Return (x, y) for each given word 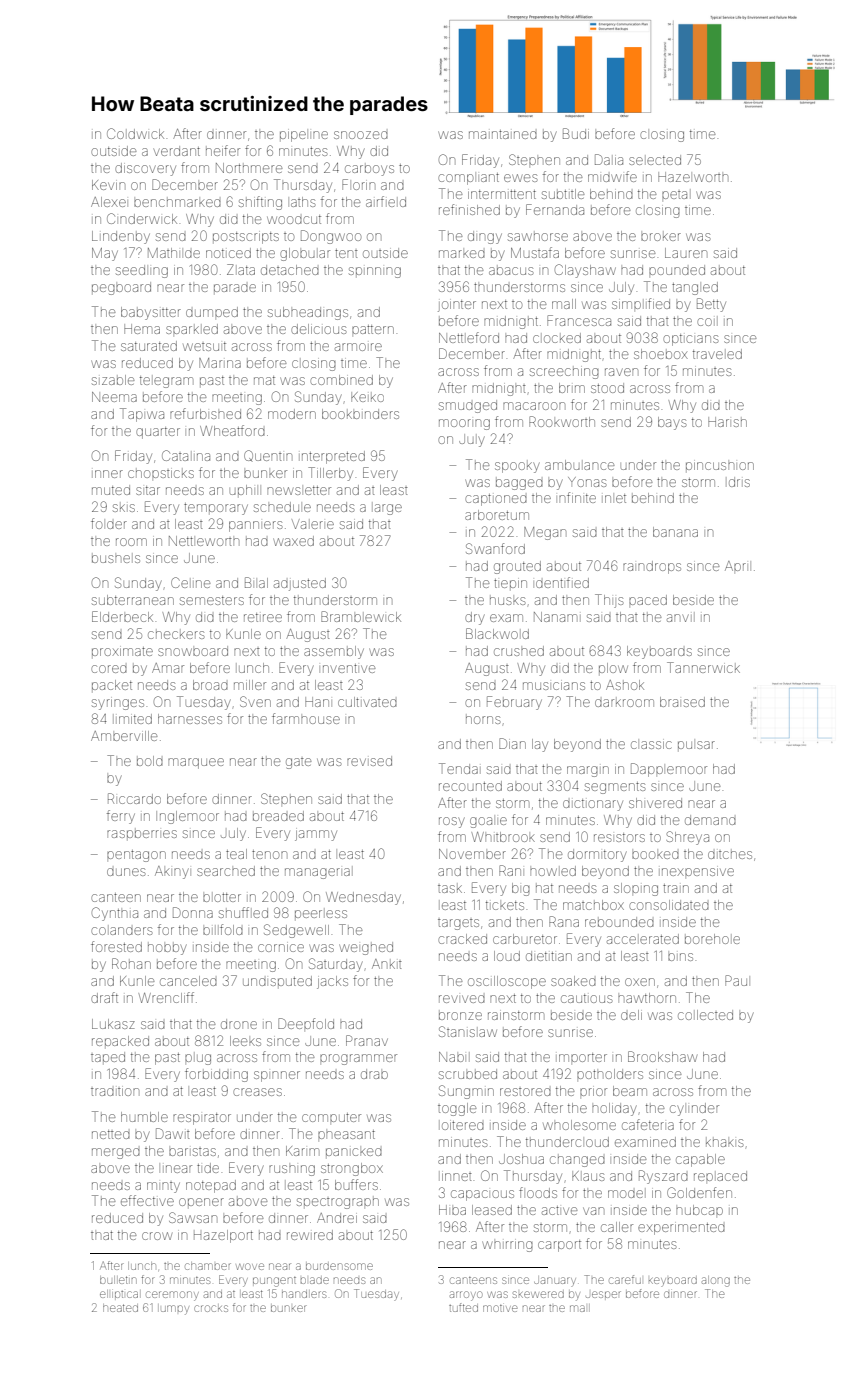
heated (120, 1308)
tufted (463, 1307)
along (716, 1281)
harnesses (190, 719)
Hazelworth (693, 177)
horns (483, 720)
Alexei (108, 202)
